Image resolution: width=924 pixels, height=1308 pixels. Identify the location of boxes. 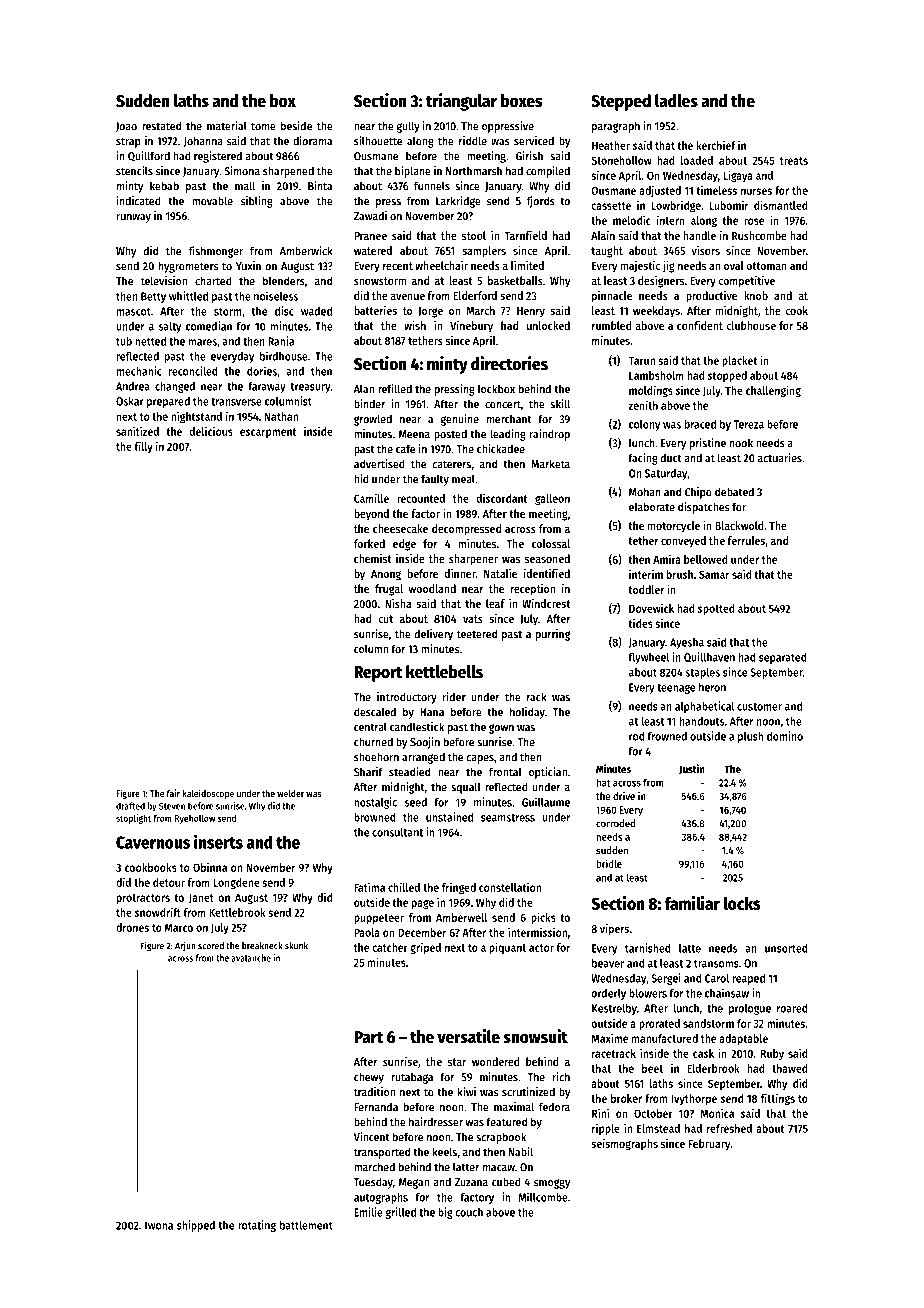
(522, 101).
